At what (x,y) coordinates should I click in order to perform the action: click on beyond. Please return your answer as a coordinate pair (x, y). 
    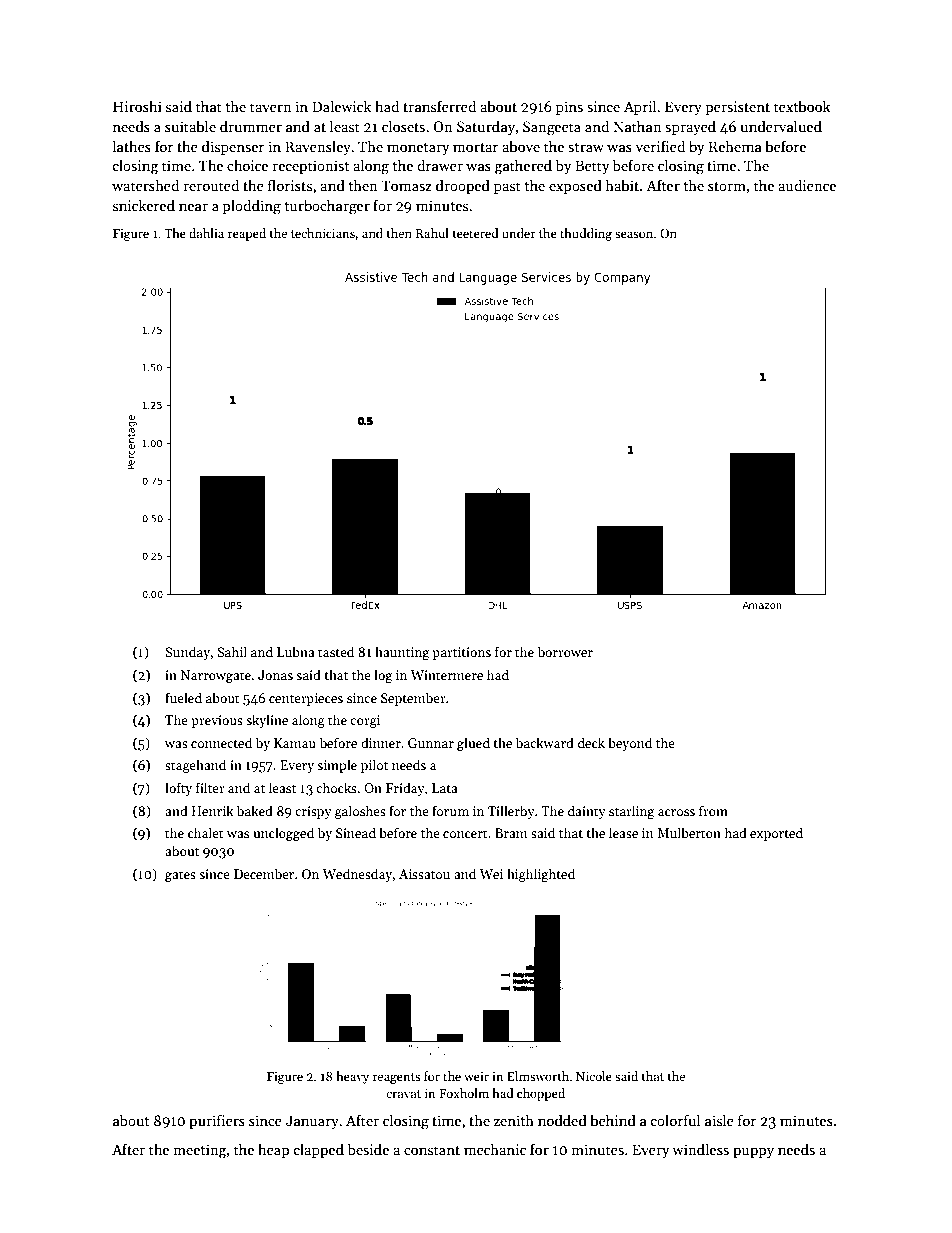
    Looking at the image, I should click on (630, 744).
